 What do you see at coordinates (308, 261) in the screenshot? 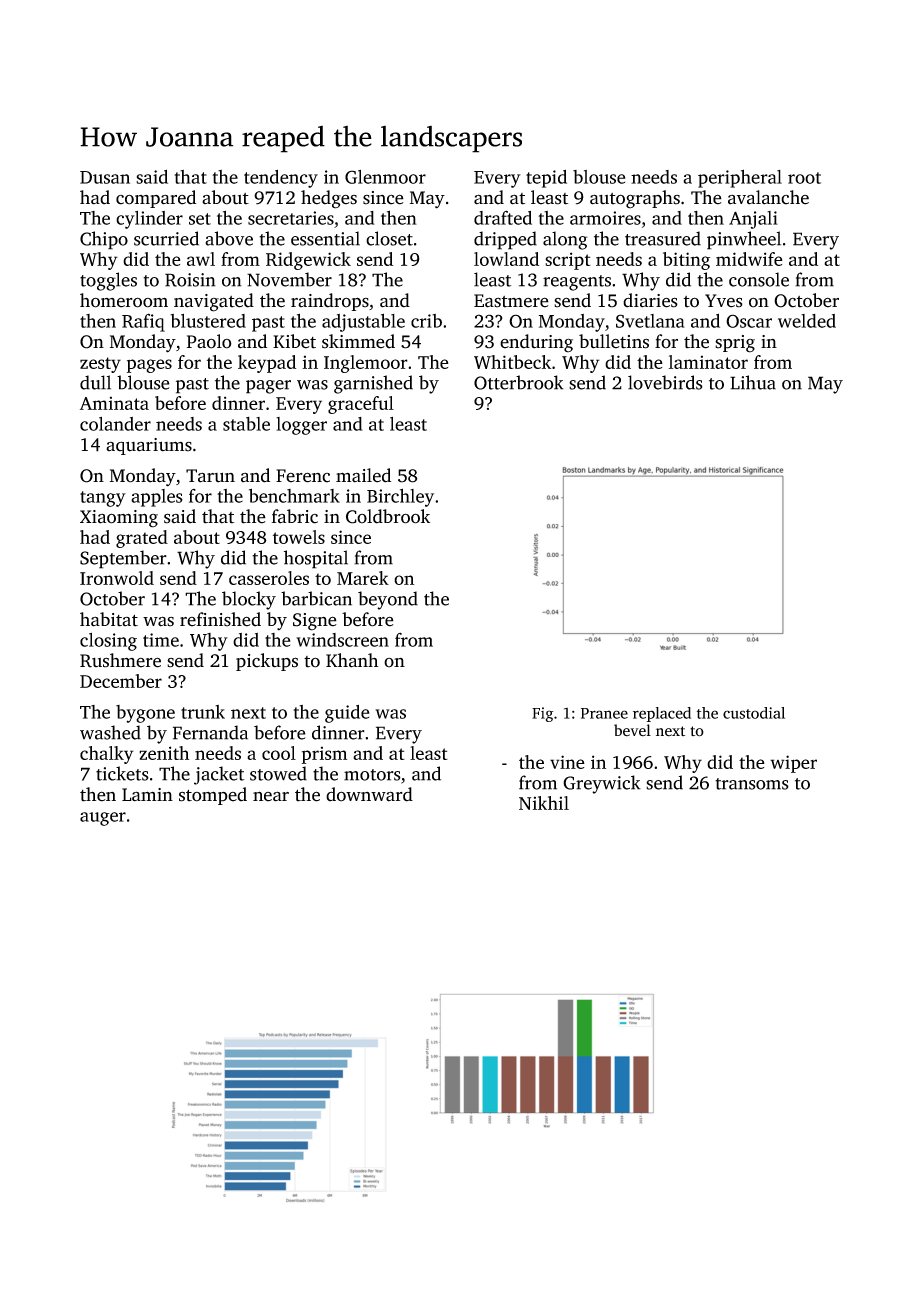
I see `Ridgewick` at bounding box center [308, 261].
